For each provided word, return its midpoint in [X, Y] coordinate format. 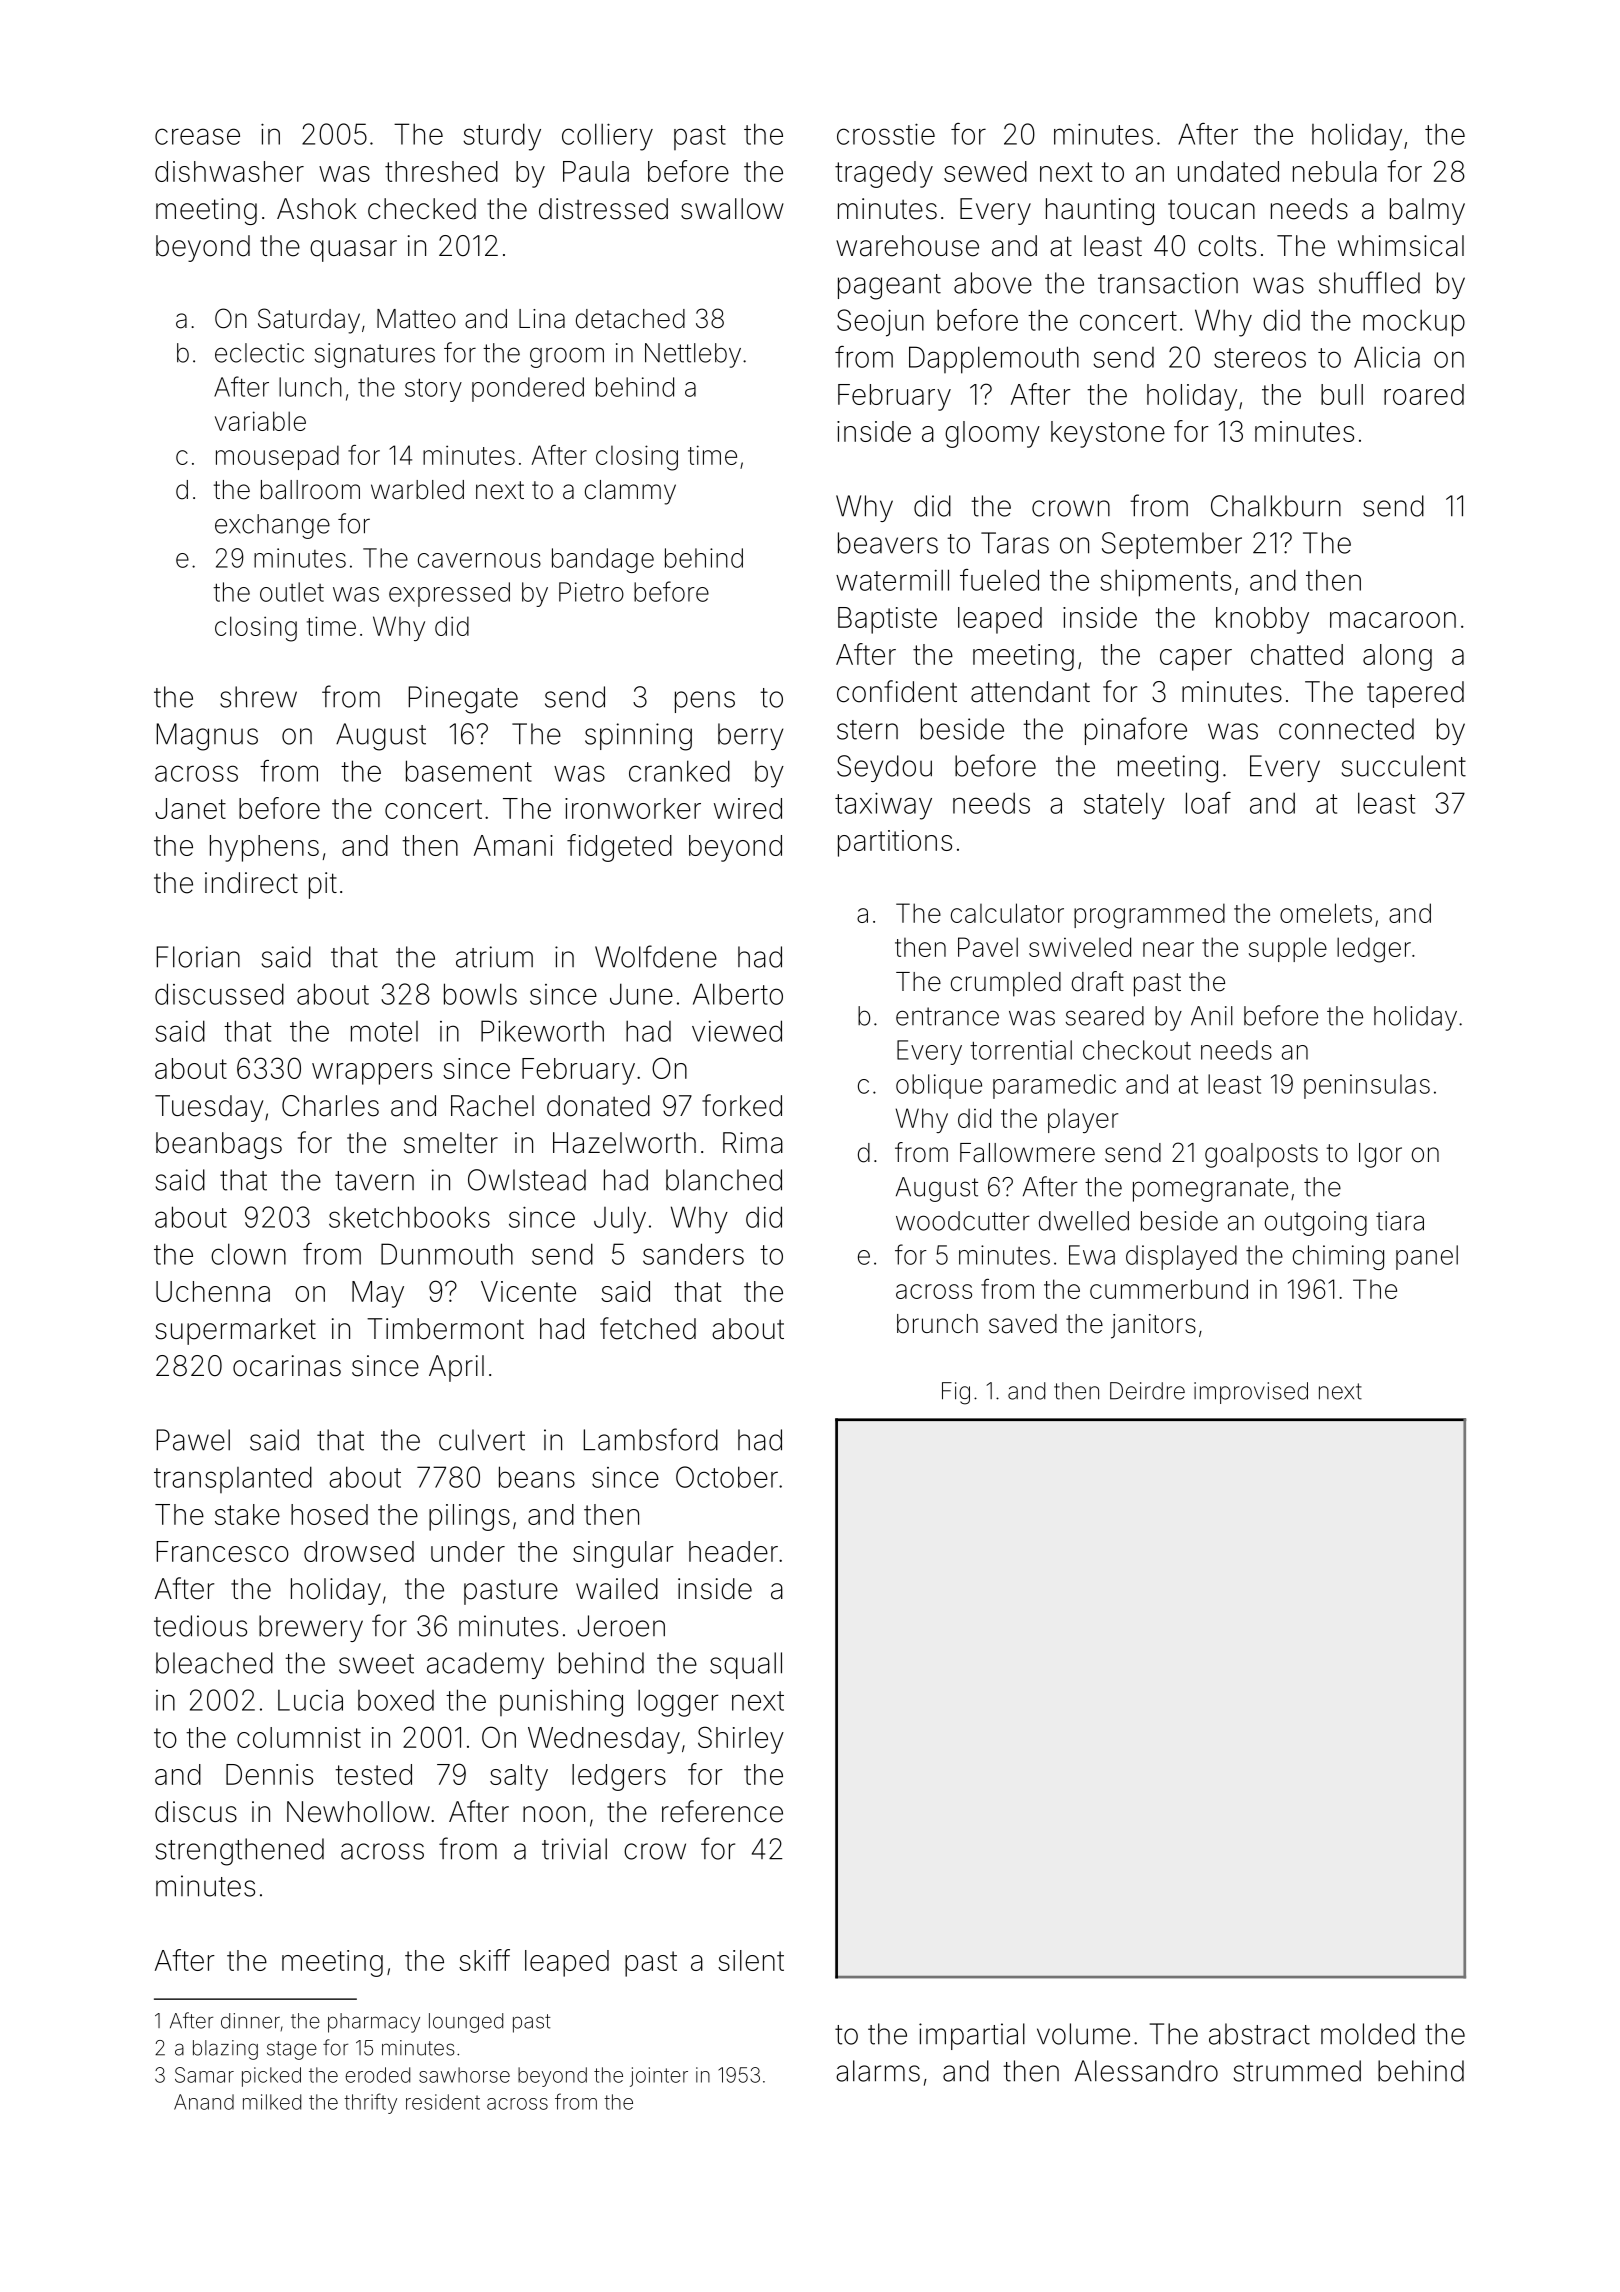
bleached [214, 1663]
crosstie [886, 134]
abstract [1259, 2034]
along [1397, 657]
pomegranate [1210, 1190]
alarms [878, 2071]
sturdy [502, 137]
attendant [1030, 692]
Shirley [741, 1740]
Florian [198, 957]
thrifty [370, 2103]
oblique [939, 1086]
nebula [1335, 171]
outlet [292, 592]
